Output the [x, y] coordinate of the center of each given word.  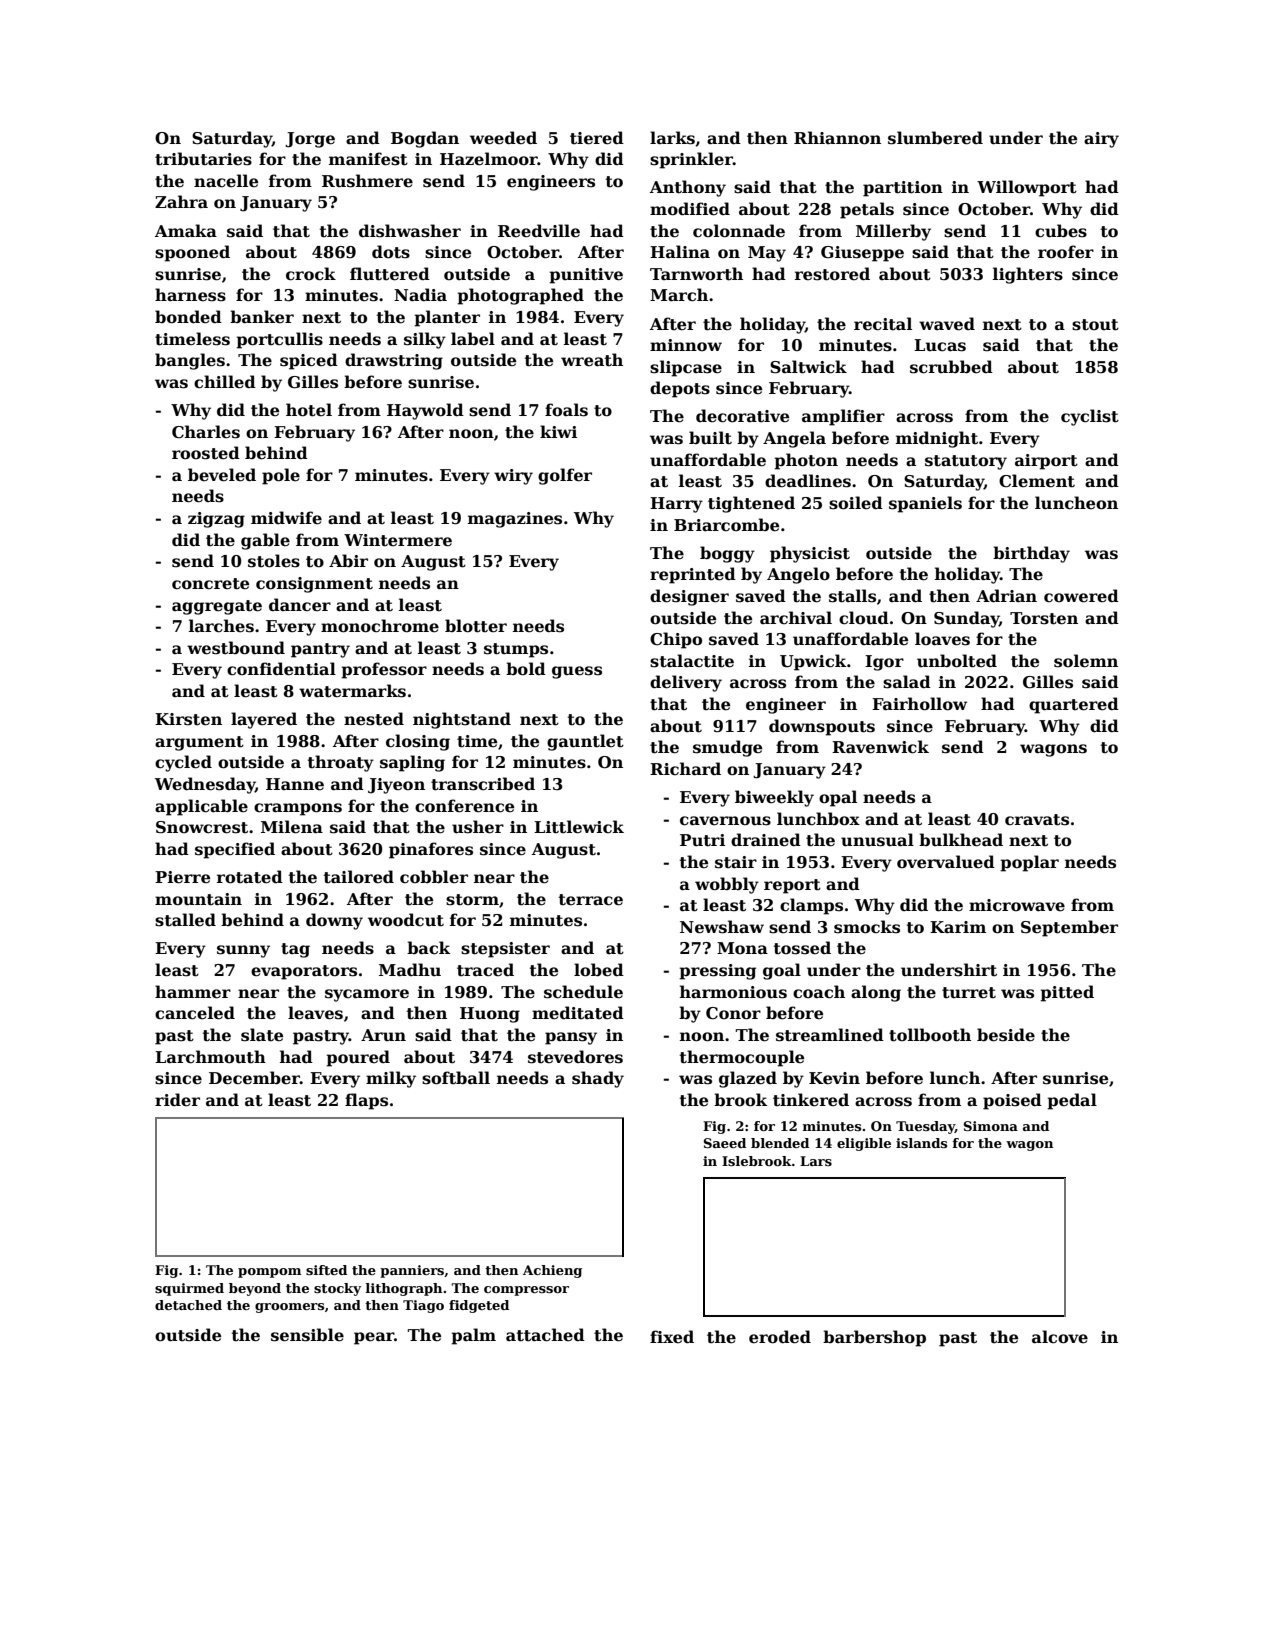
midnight [937, 439]
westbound [236, 648]
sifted [326, 1270]
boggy [727, 554]
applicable [201, 807]
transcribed [483, 784]
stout [1095, 325]
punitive [586, 276]
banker [262, 317]
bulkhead [961, 840]
